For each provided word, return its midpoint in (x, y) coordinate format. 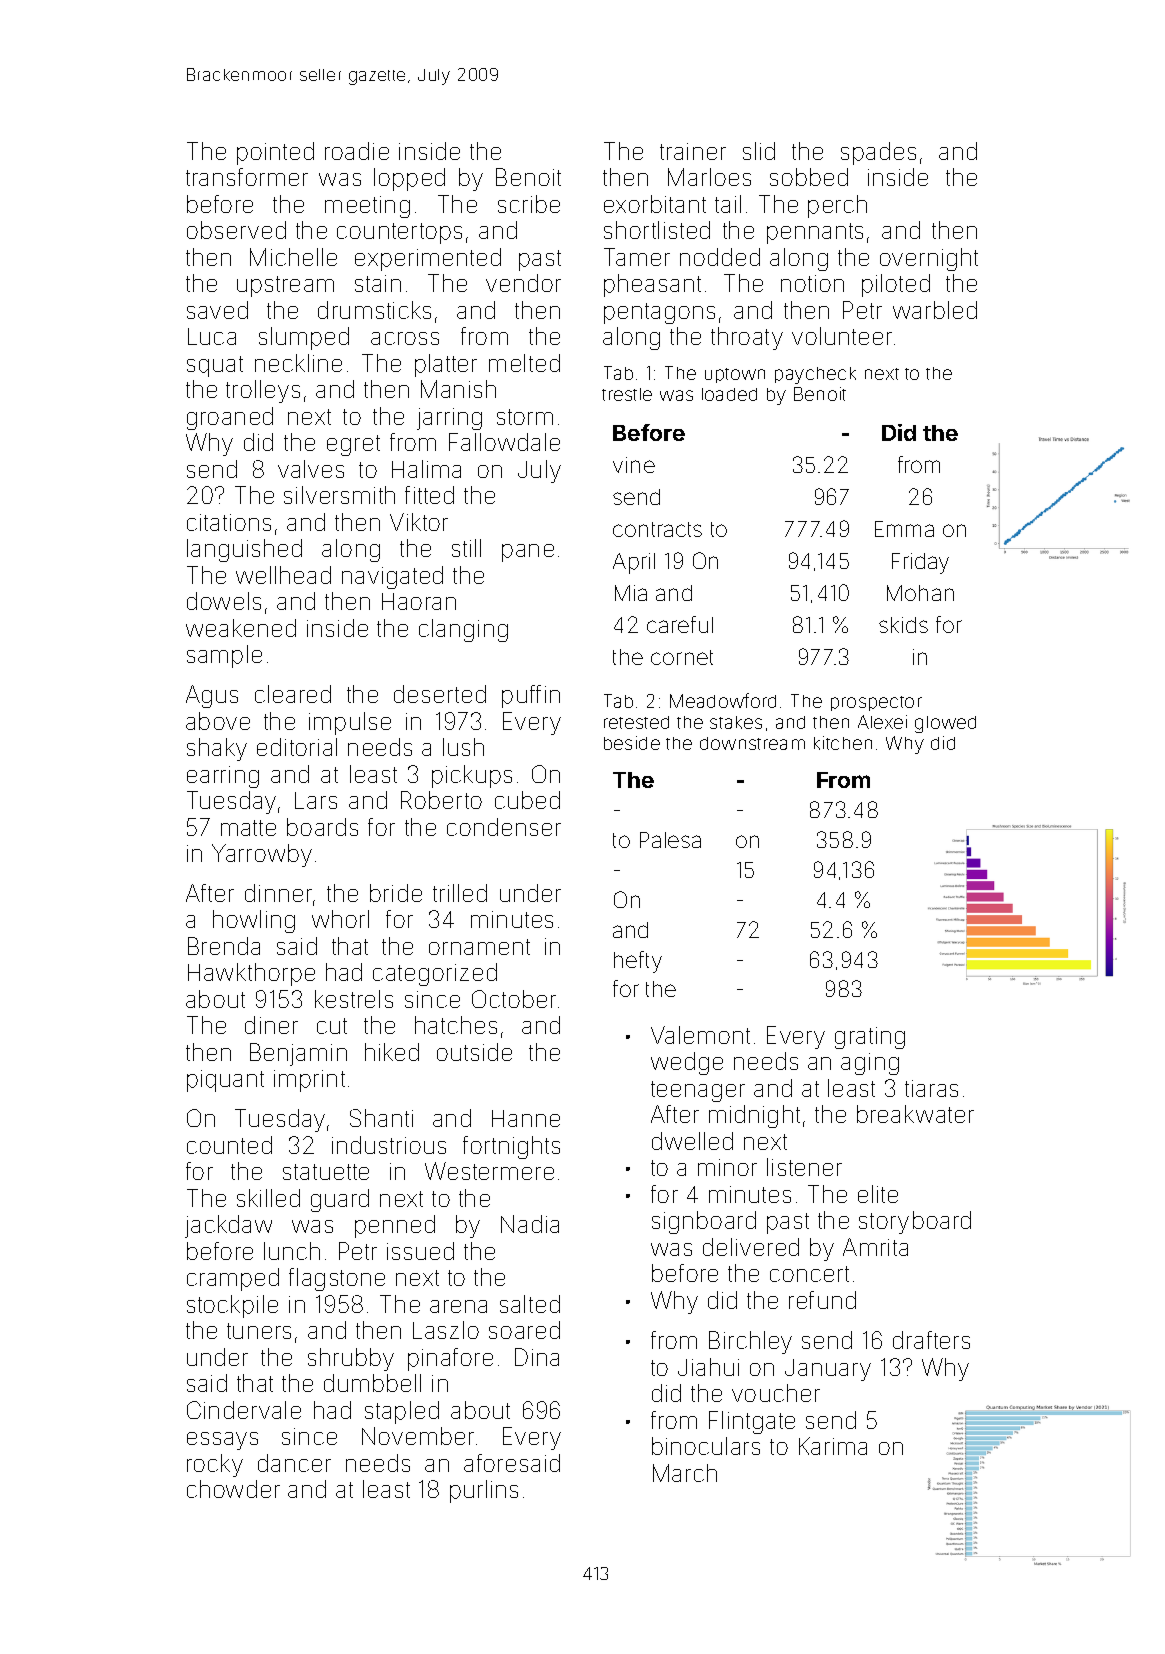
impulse (350, 723)
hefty (638, 962)
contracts (657, 529)
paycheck (815, 375)
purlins (484, 1491)
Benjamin (298, 1054)
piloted (896, 285)
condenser (504, 827)
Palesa (670, 840)
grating (870, 1038)
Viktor (419, 522)
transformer (247, 177)
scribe (529, 204)
